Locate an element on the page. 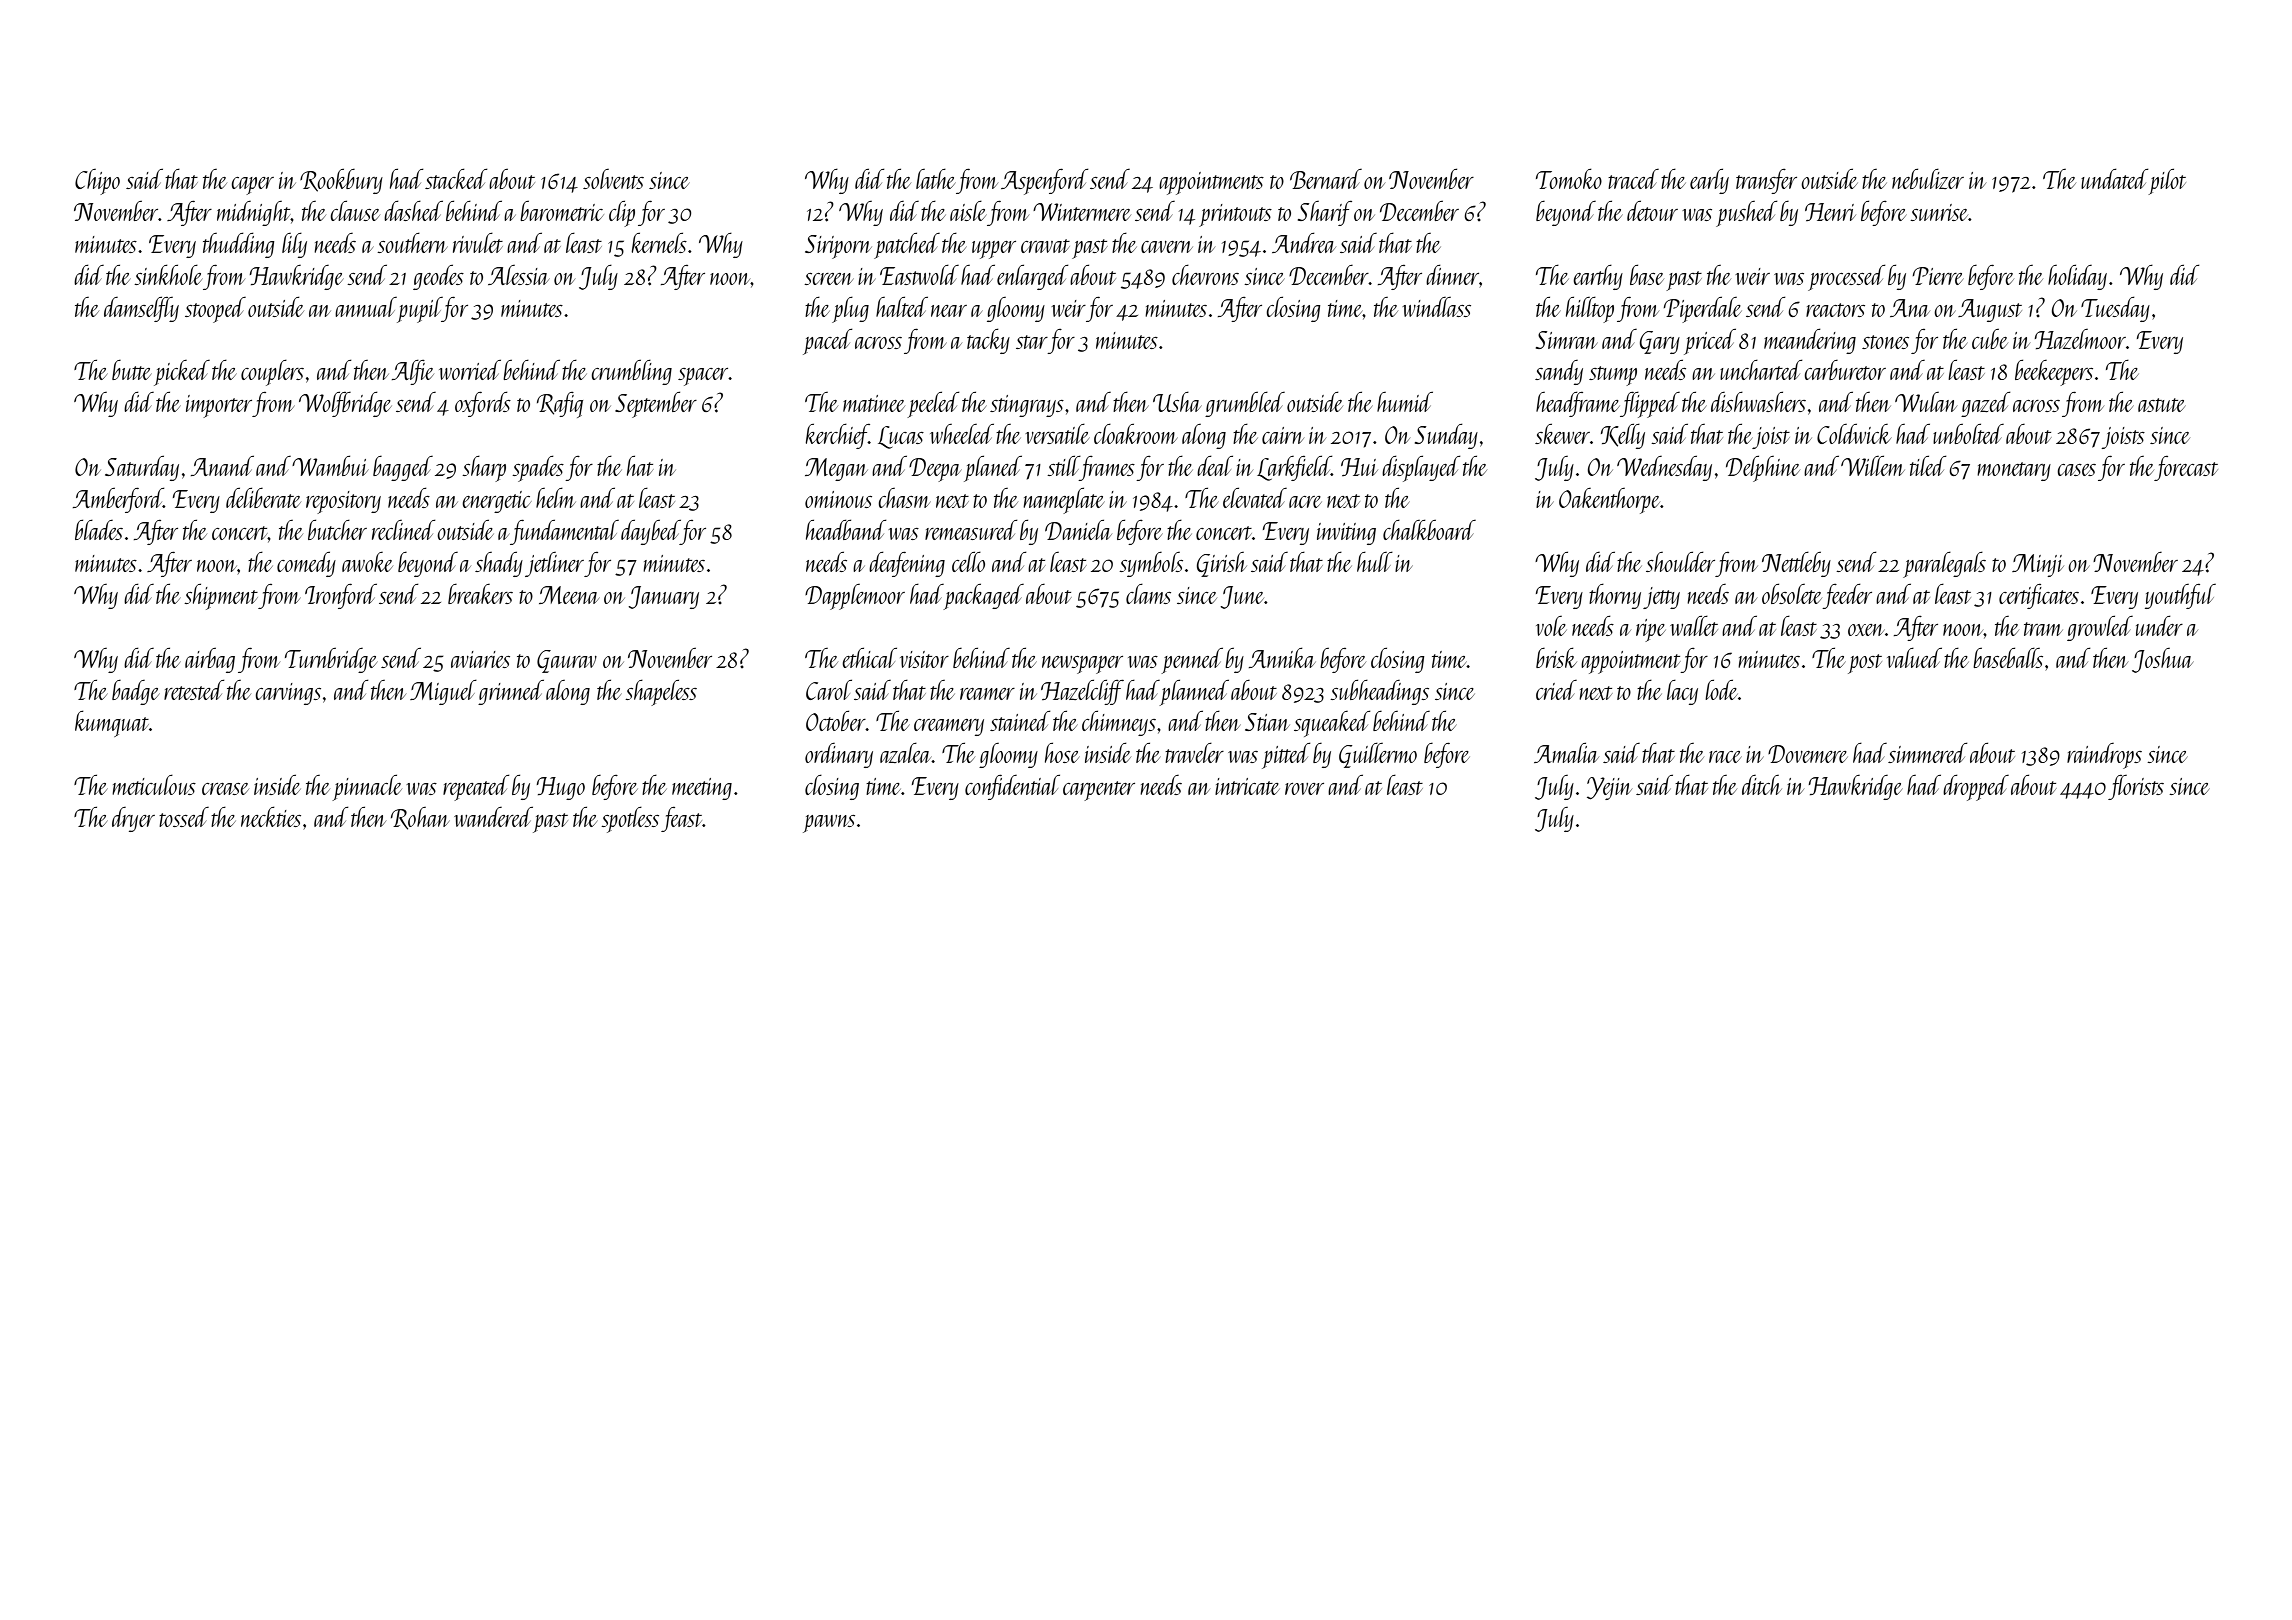  worried is located at coordinates (470, 369).
